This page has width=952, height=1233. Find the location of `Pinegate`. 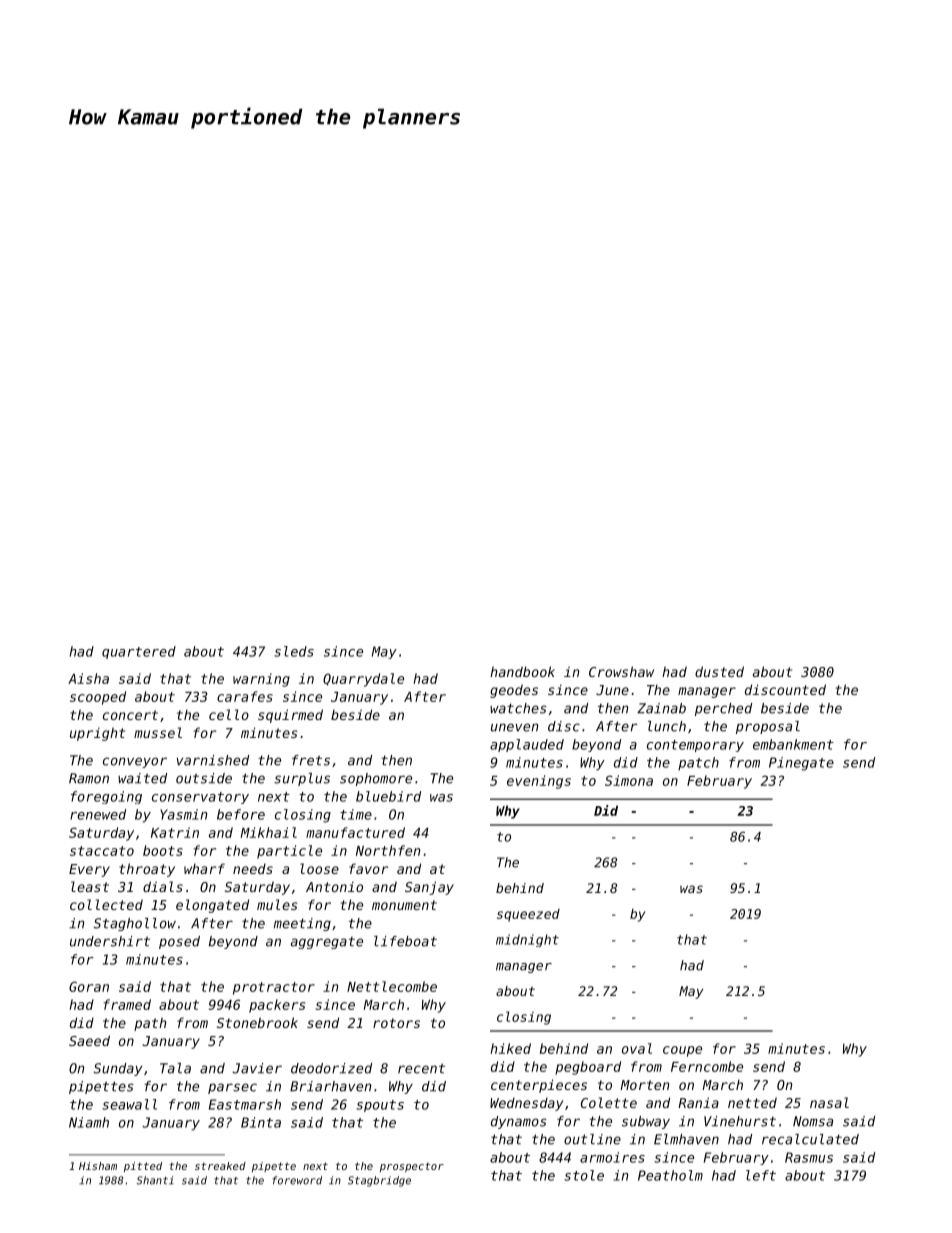

Pinegate is located at coordinates (801, 764).
